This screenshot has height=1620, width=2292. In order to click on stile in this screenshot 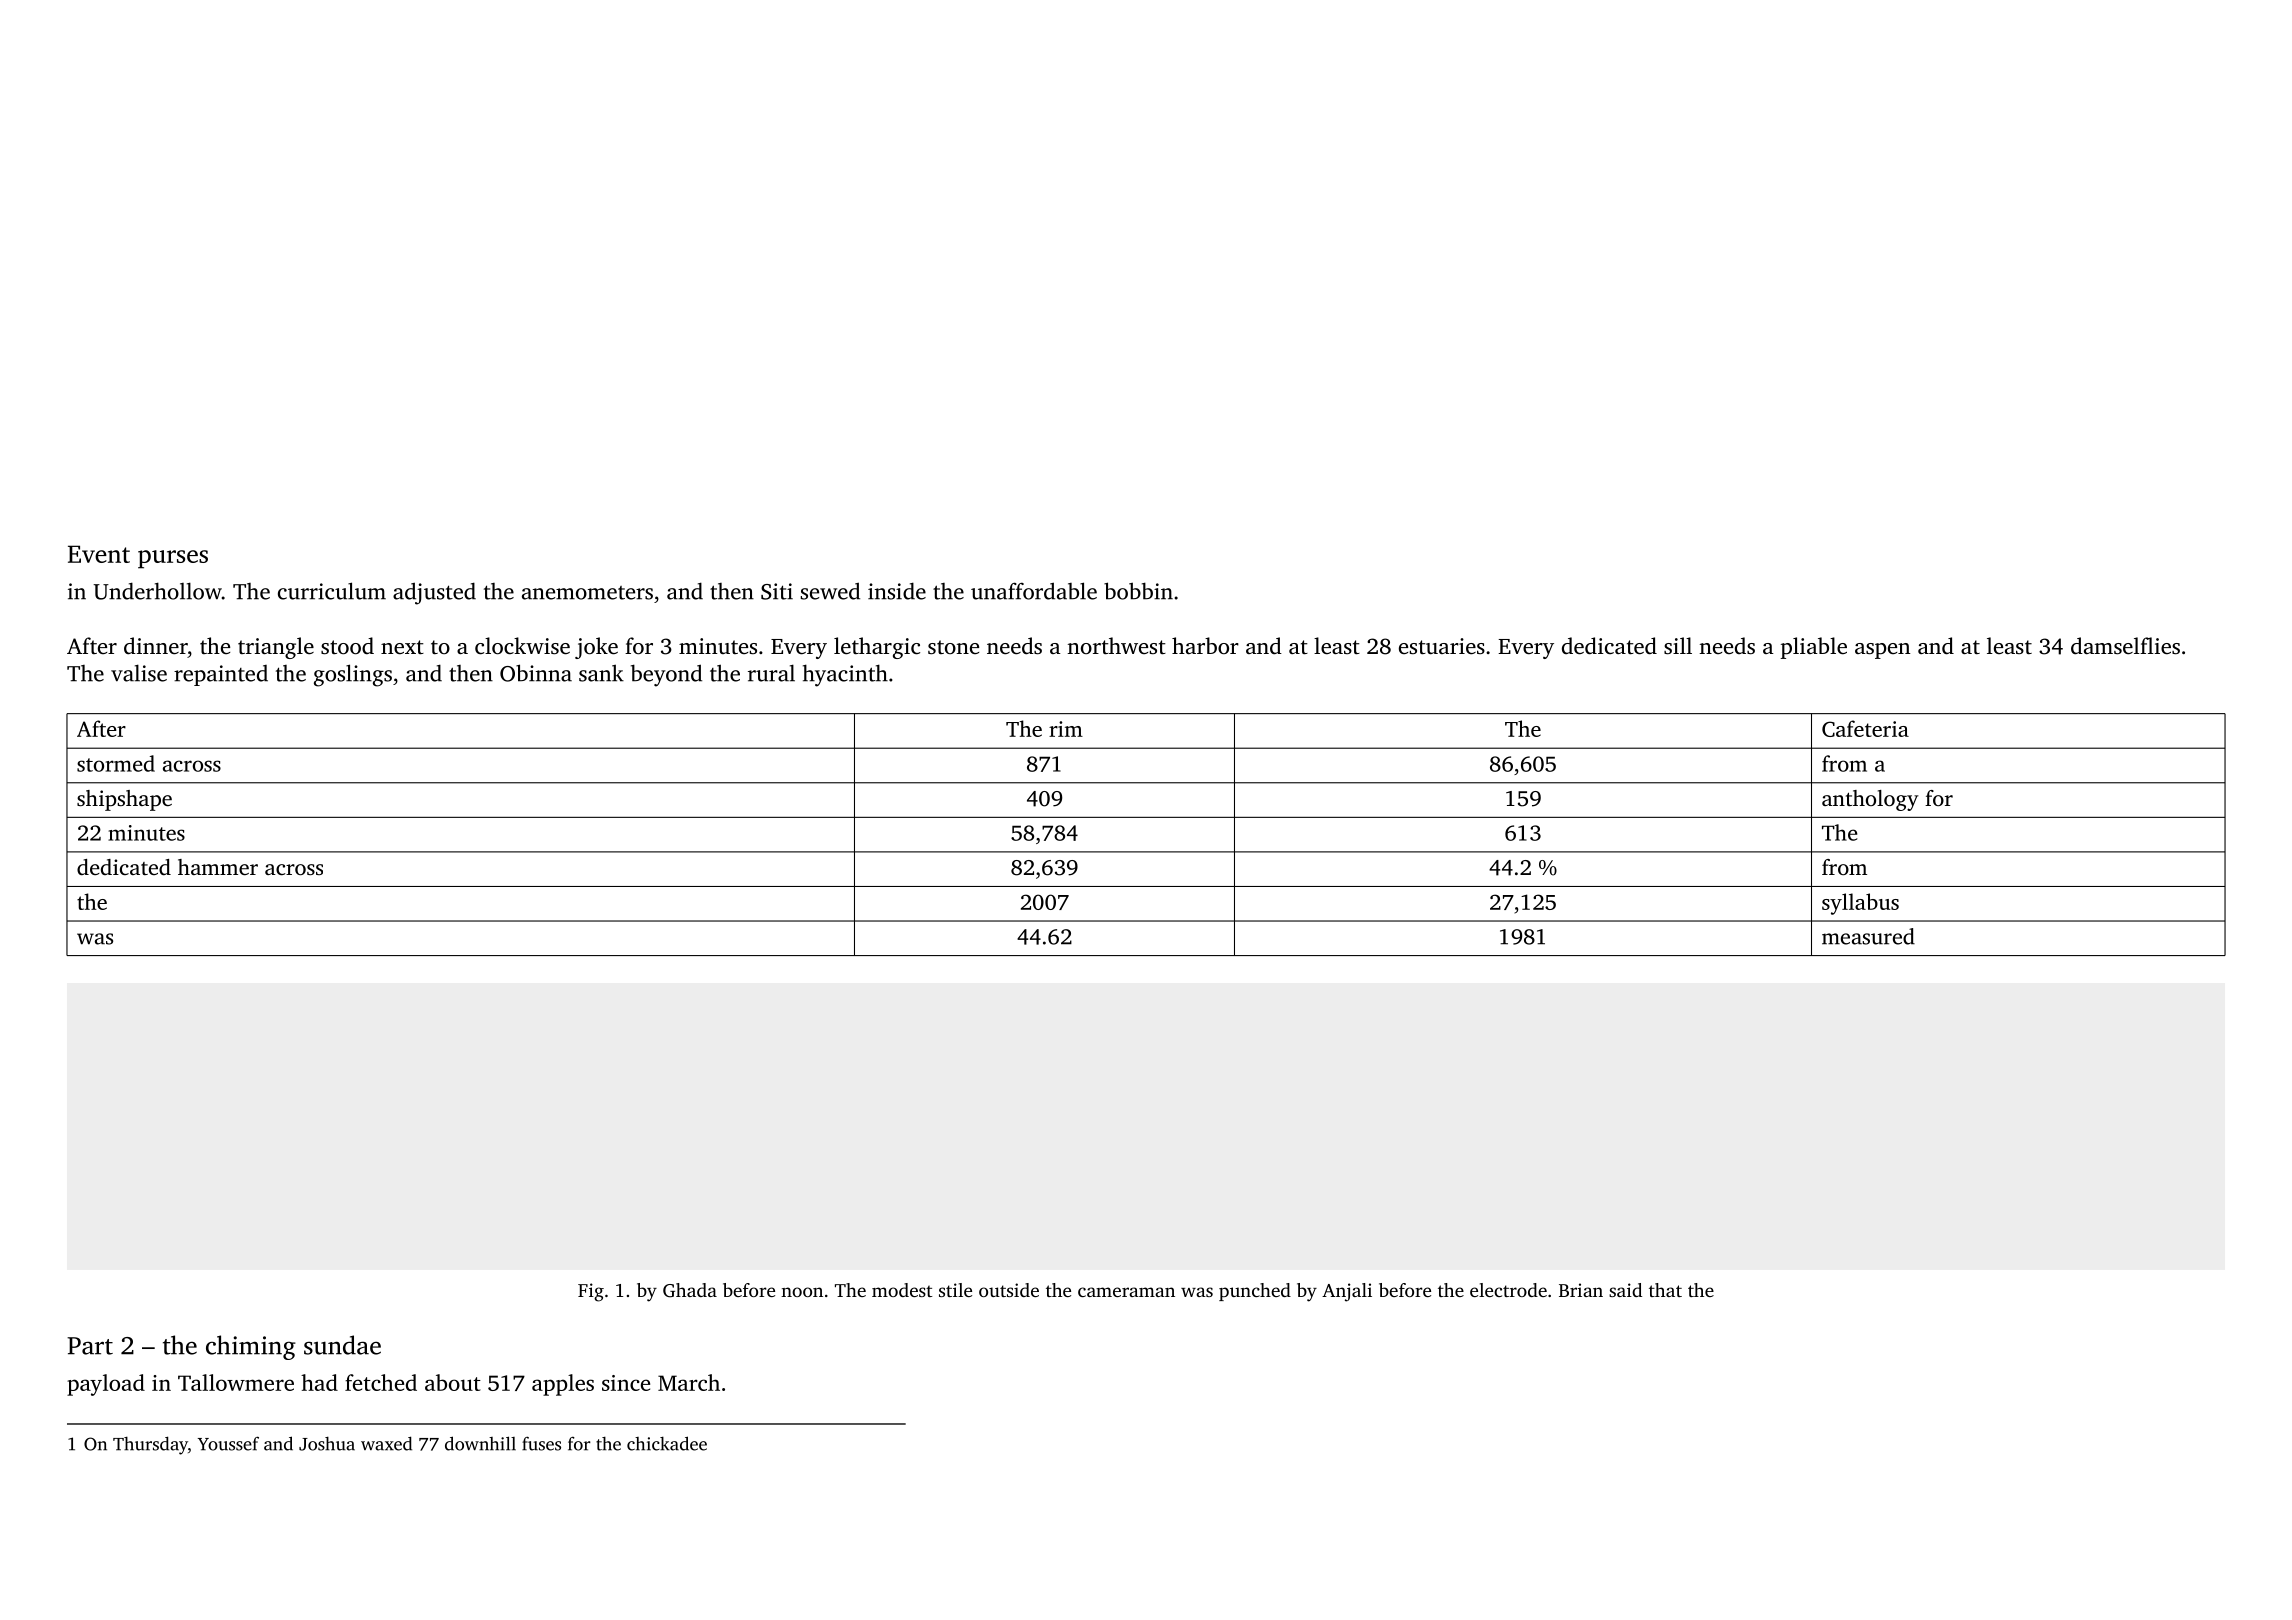, I will do `click(955, 1290)`.
